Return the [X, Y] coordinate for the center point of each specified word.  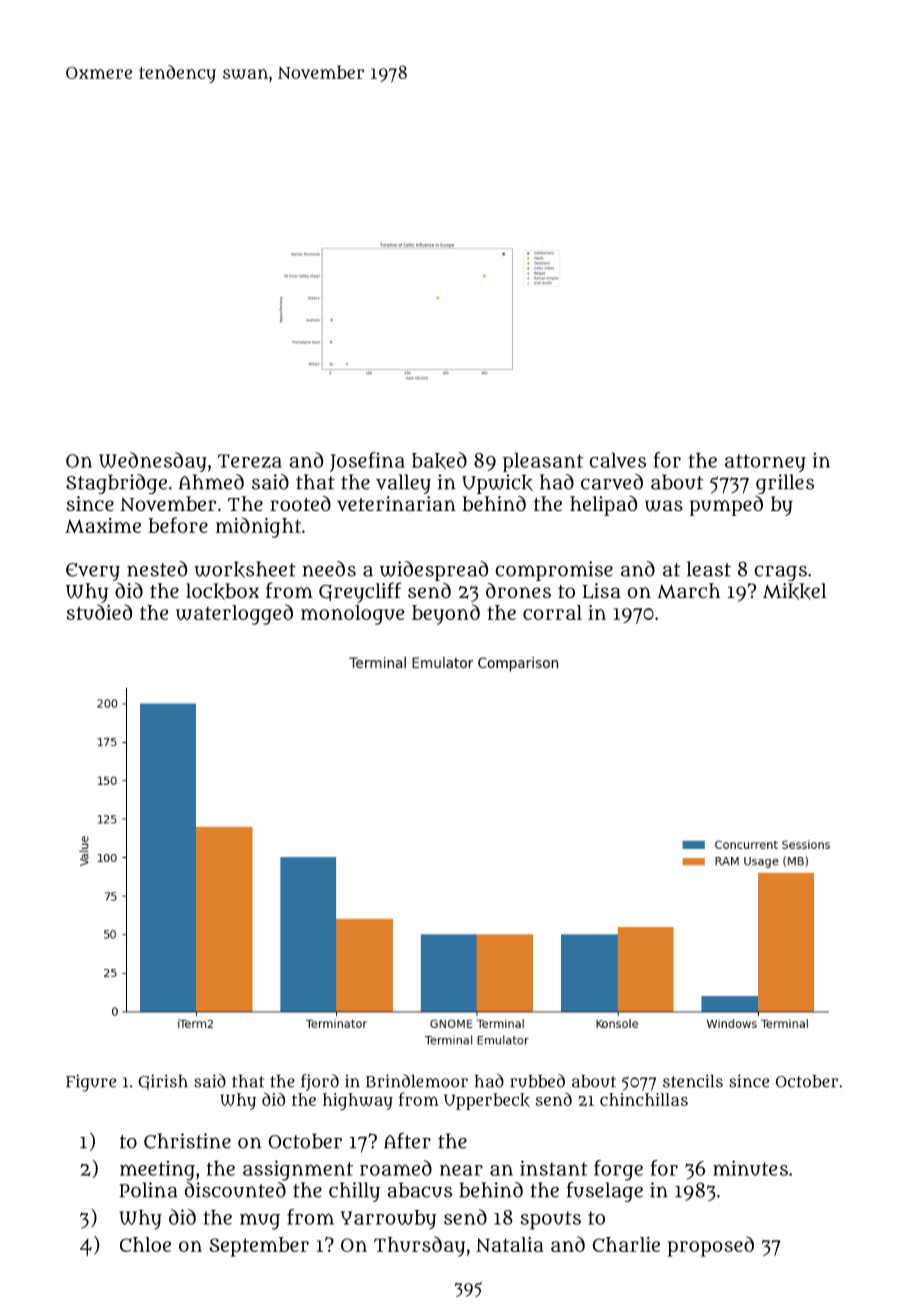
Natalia [510, 1244]
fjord [320, 1082]
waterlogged [234, 614]
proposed [711, 1246]
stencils [693, 1081]
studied [99, 612]
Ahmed [211, 482]
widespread [434, 571]
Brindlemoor [417, 1081]
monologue [352, 615]
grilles [785, 484]
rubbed [537, 1081]
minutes [750, 1168]
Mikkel [795, 591]
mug [260, 1221]
